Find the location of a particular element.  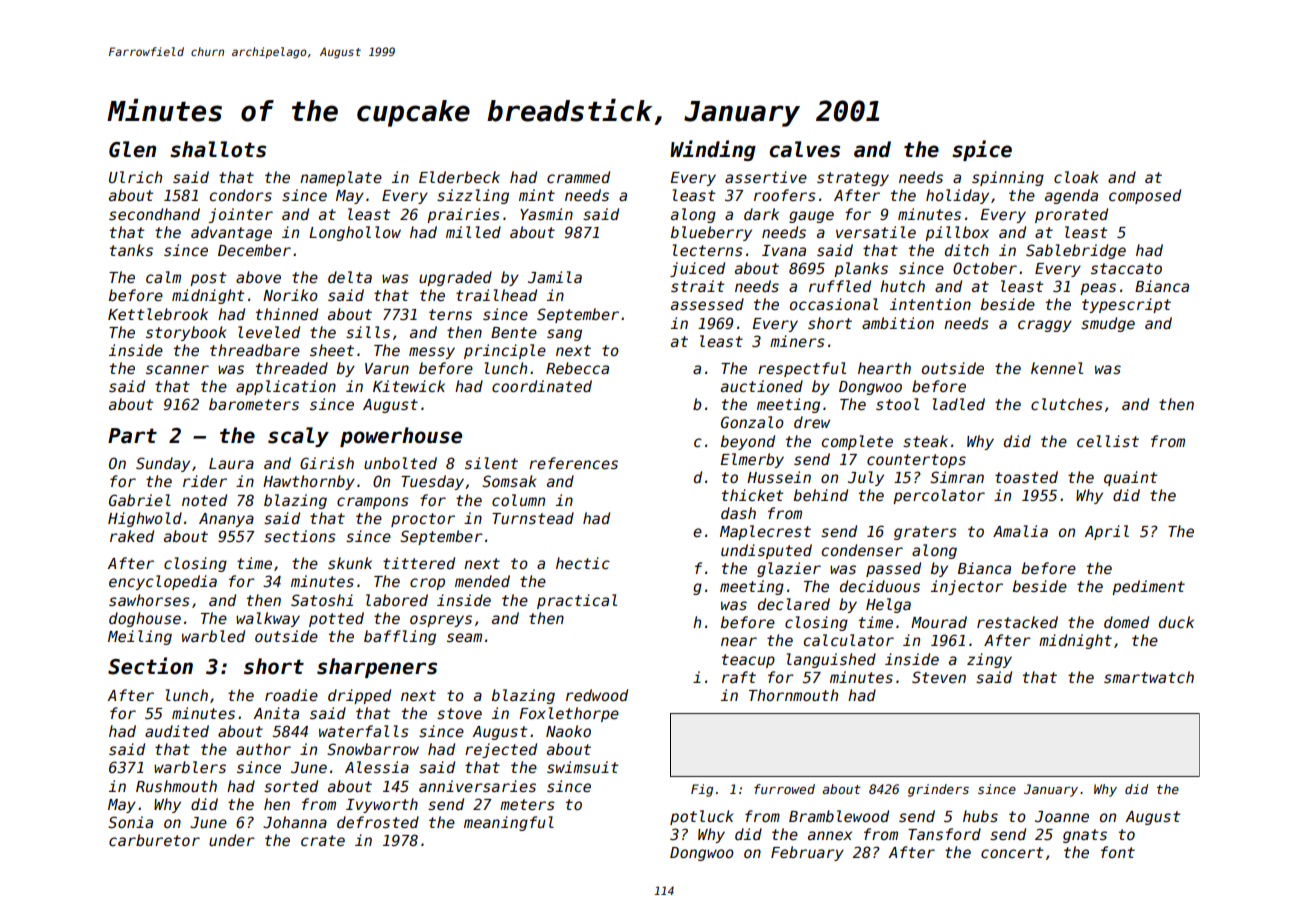

Longhollow is located at coordinates (355, 233).
